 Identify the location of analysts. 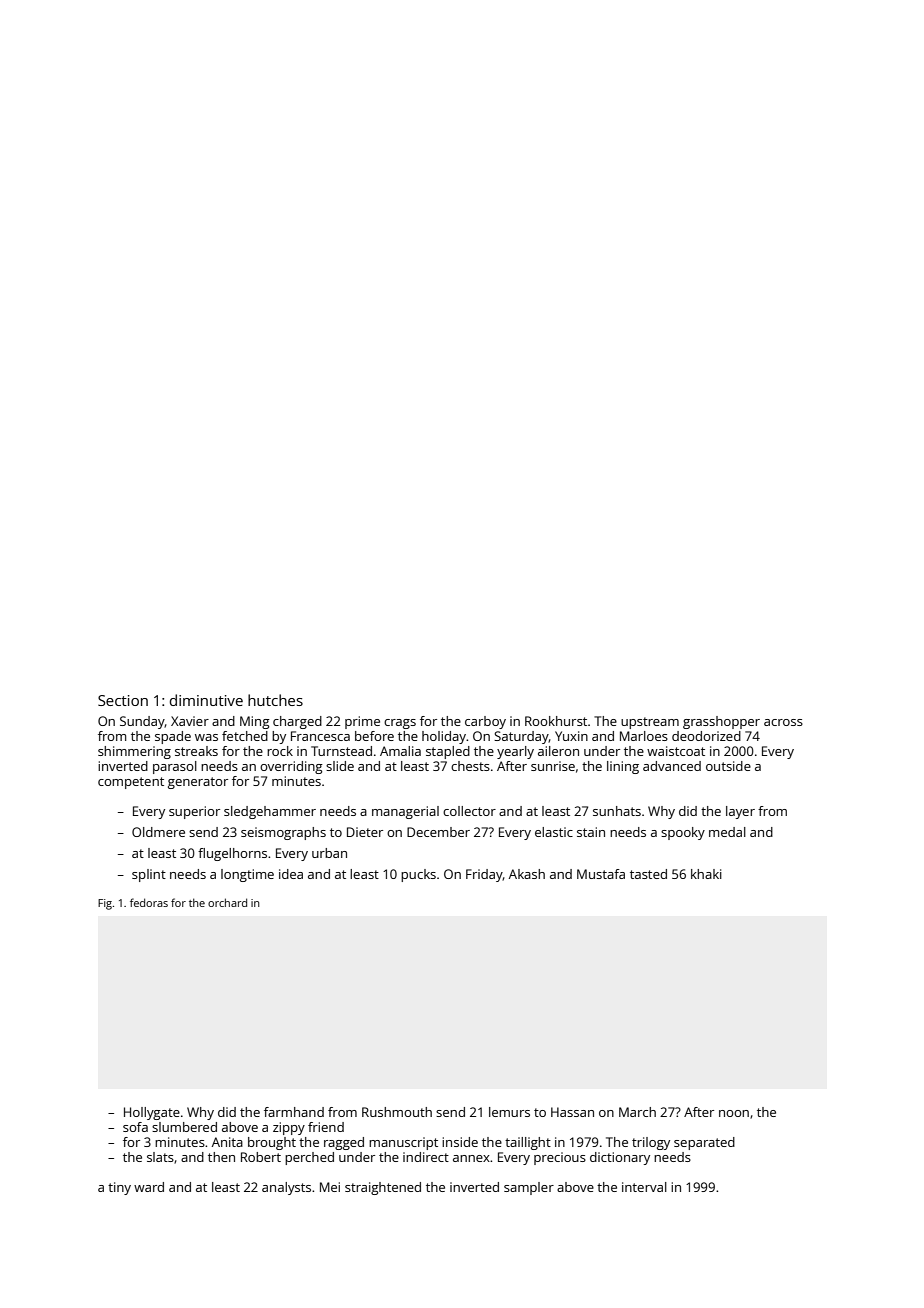
(286, 1188).
